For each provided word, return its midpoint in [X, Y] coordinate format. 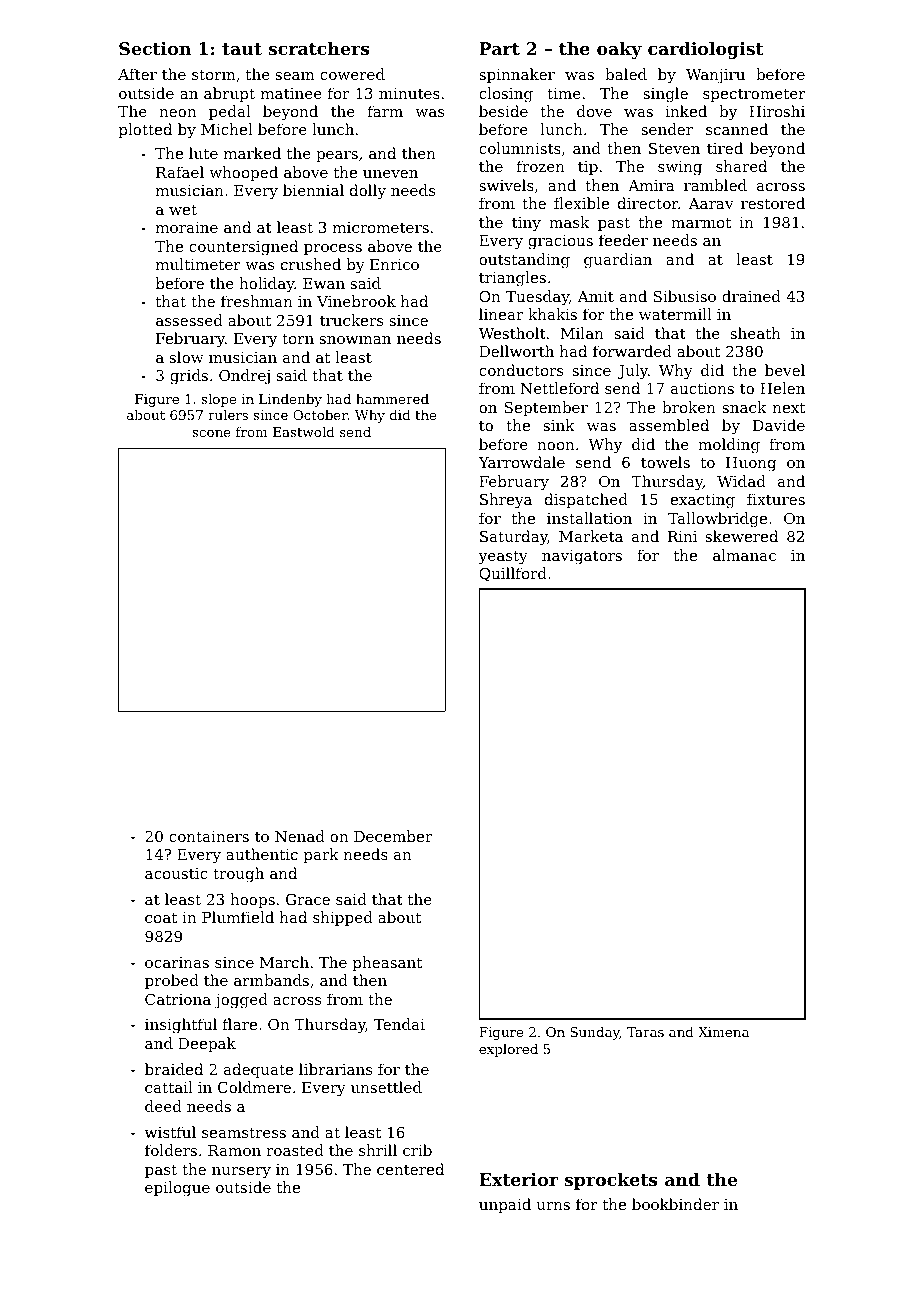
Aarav [711, 203]
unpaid [505, 1205]
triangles [512, 279]
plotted [145, 130]
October [320, 414]
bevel [785, 370]
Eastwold [304, 431]
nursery [241, 1173]
